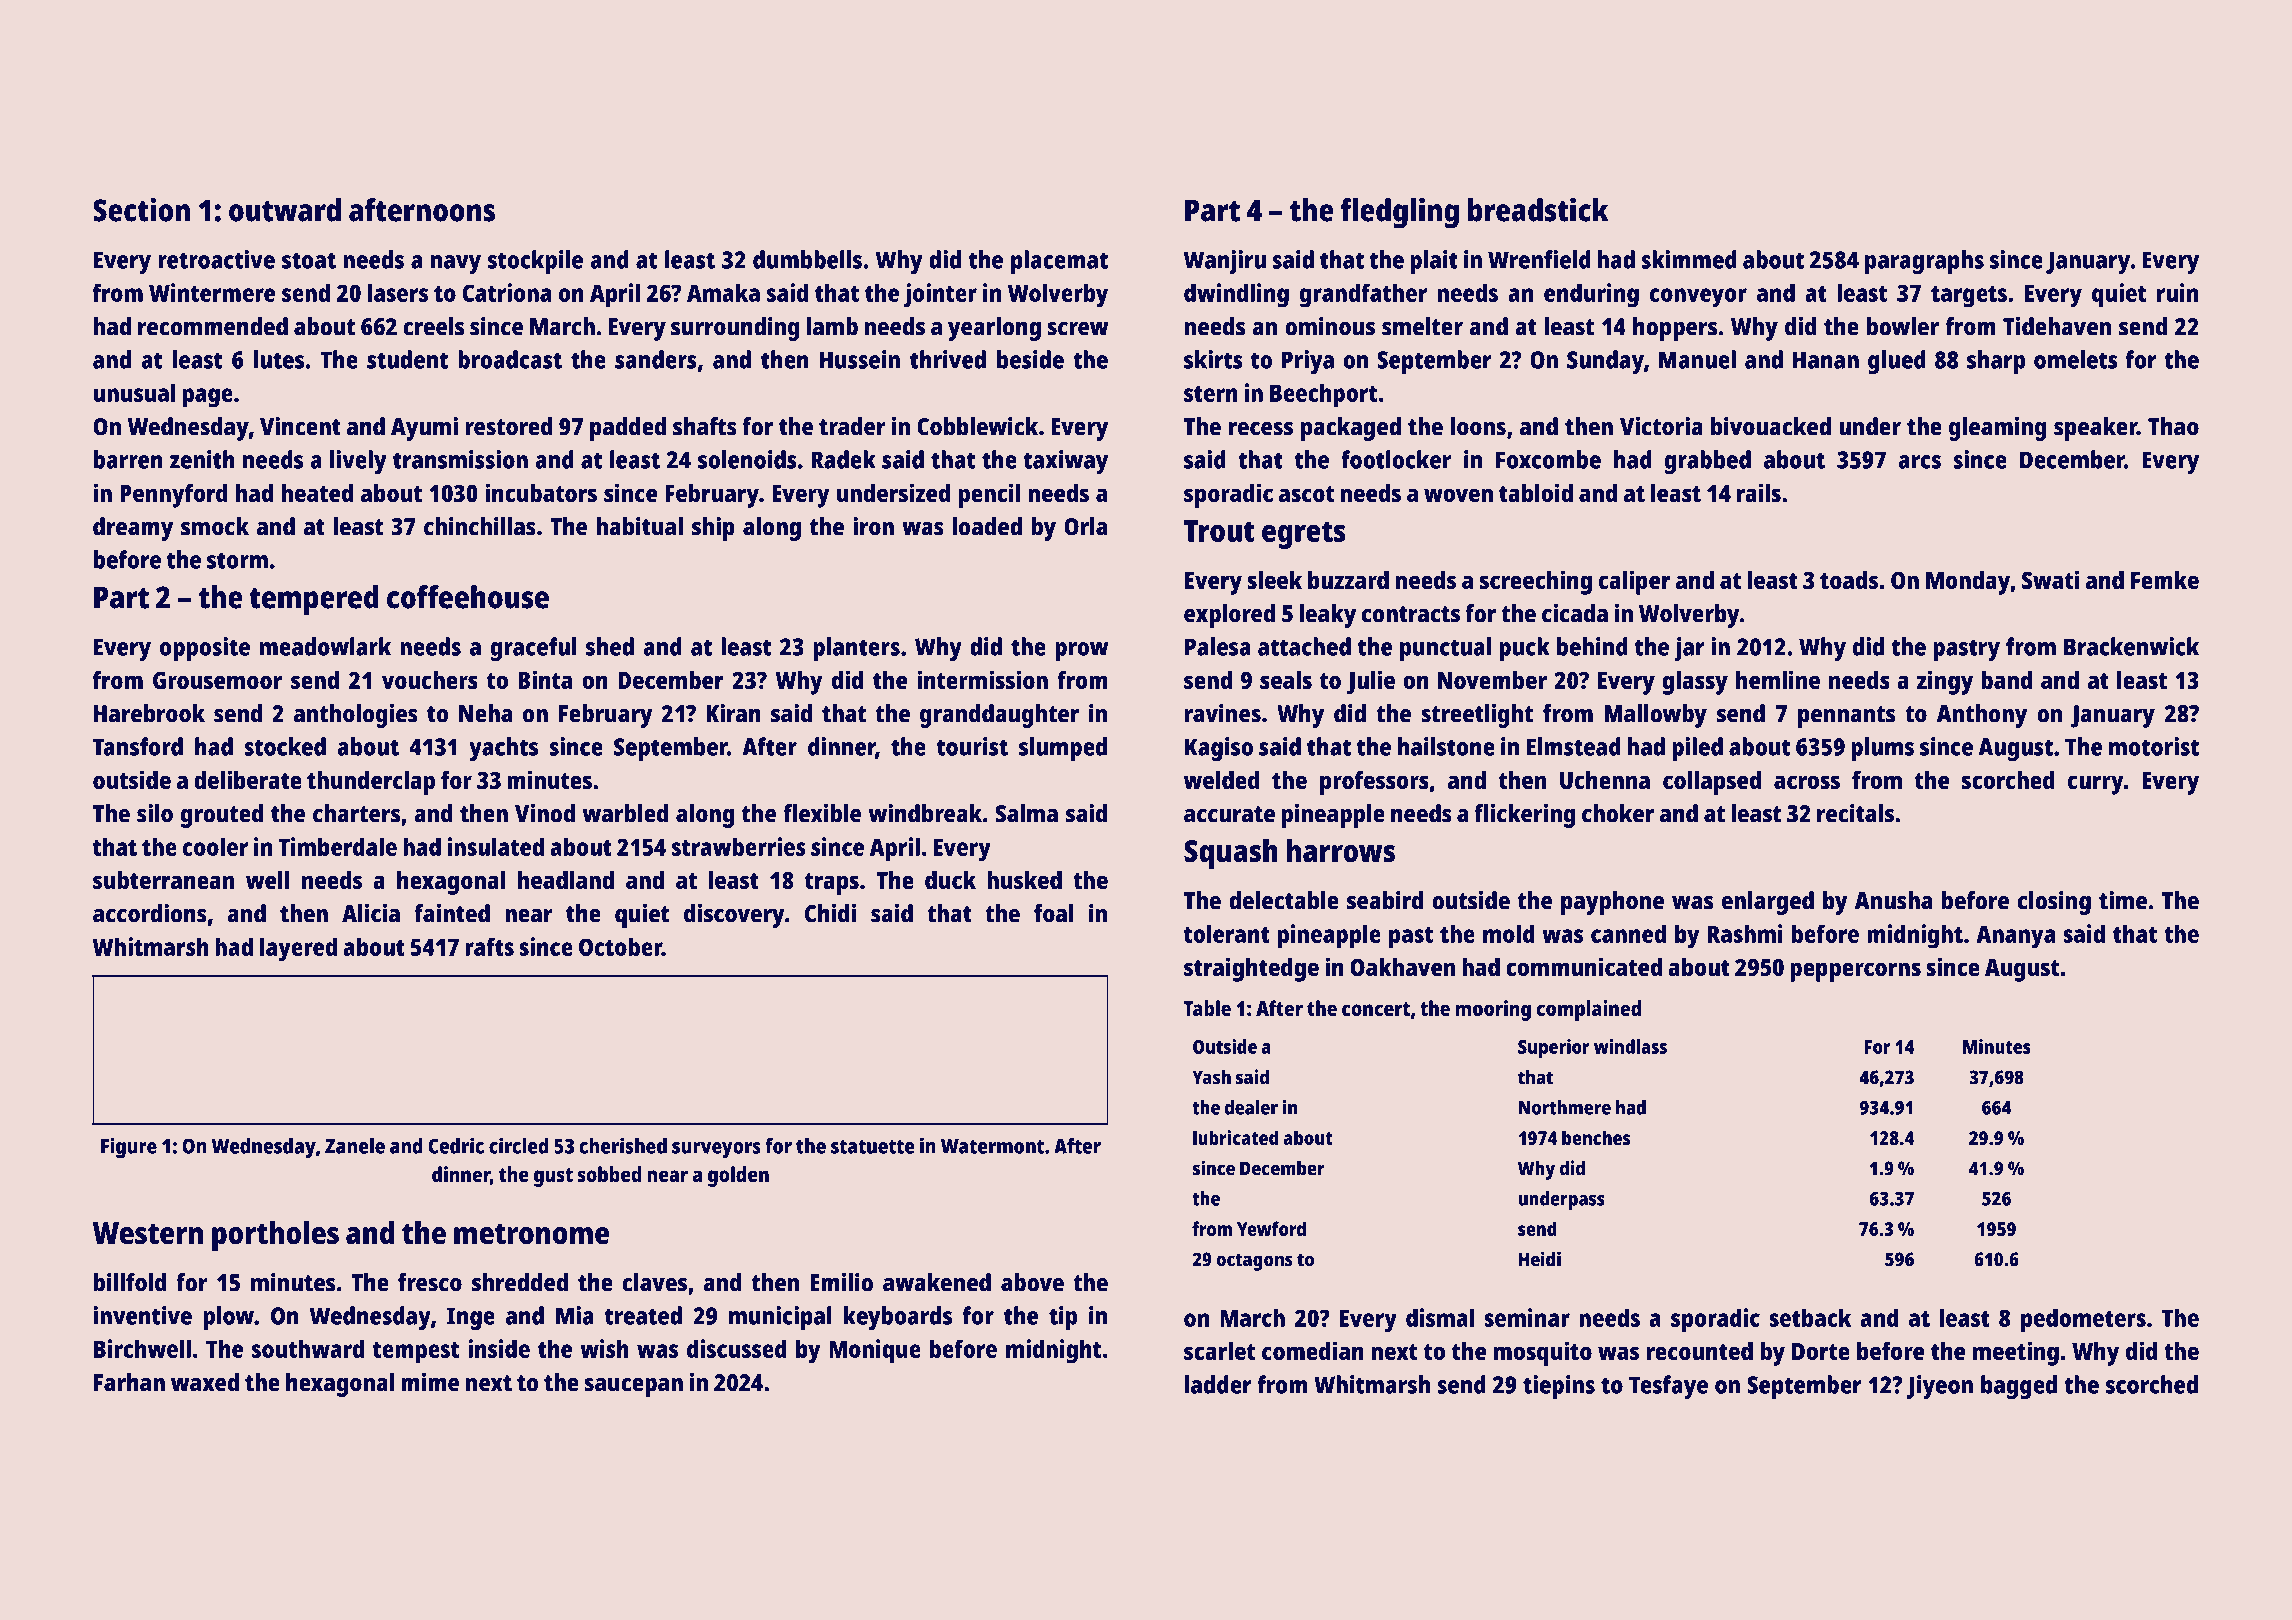 This page has height=1620, width=2292. Describe the element at coordinates (2131, 646) in the page. I see `Brackenwick` at that location.
